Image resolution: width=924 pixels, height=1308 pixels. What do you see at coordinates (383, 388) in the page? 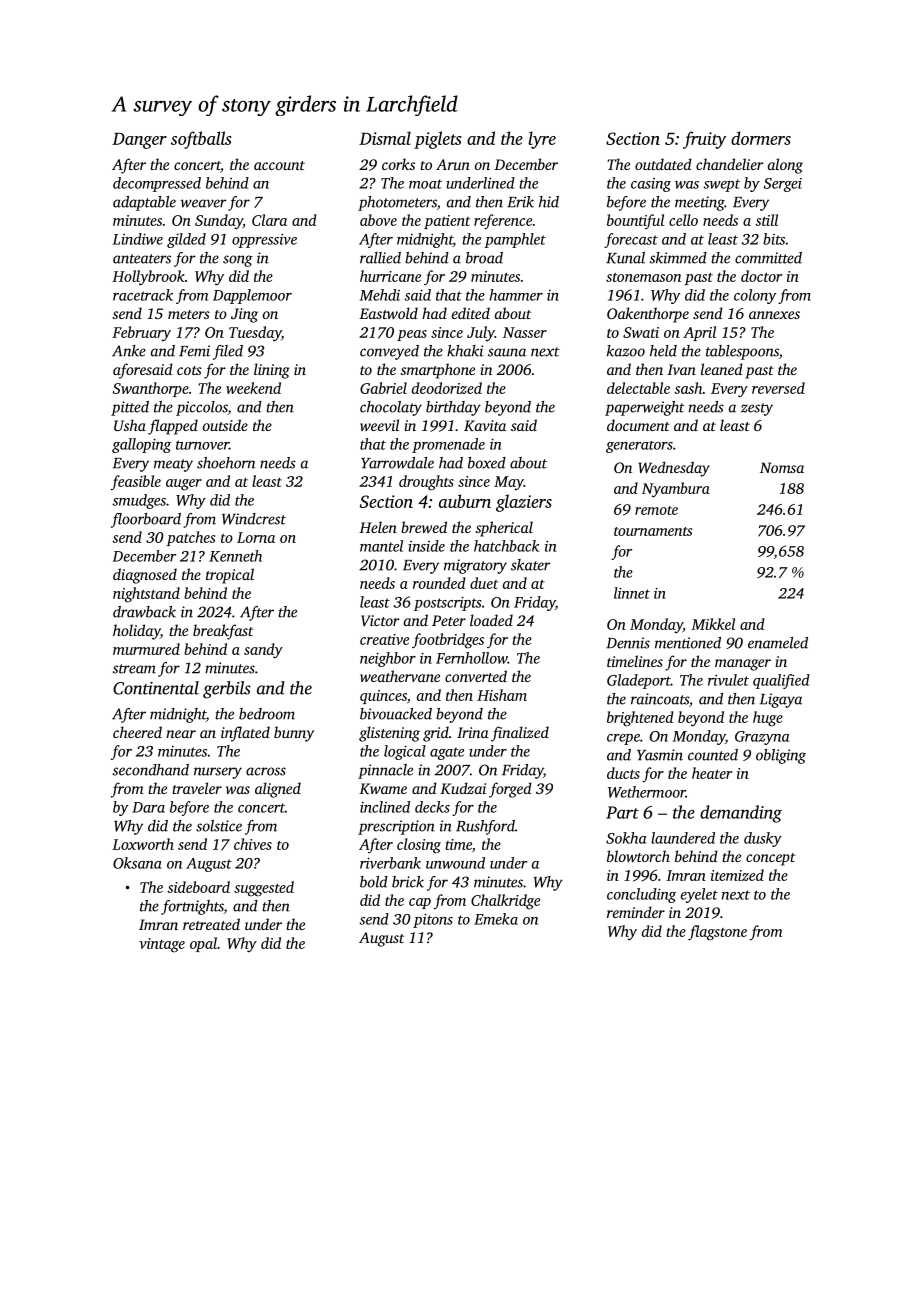
I see `Gabriel` at bounding box center [383, 388].
